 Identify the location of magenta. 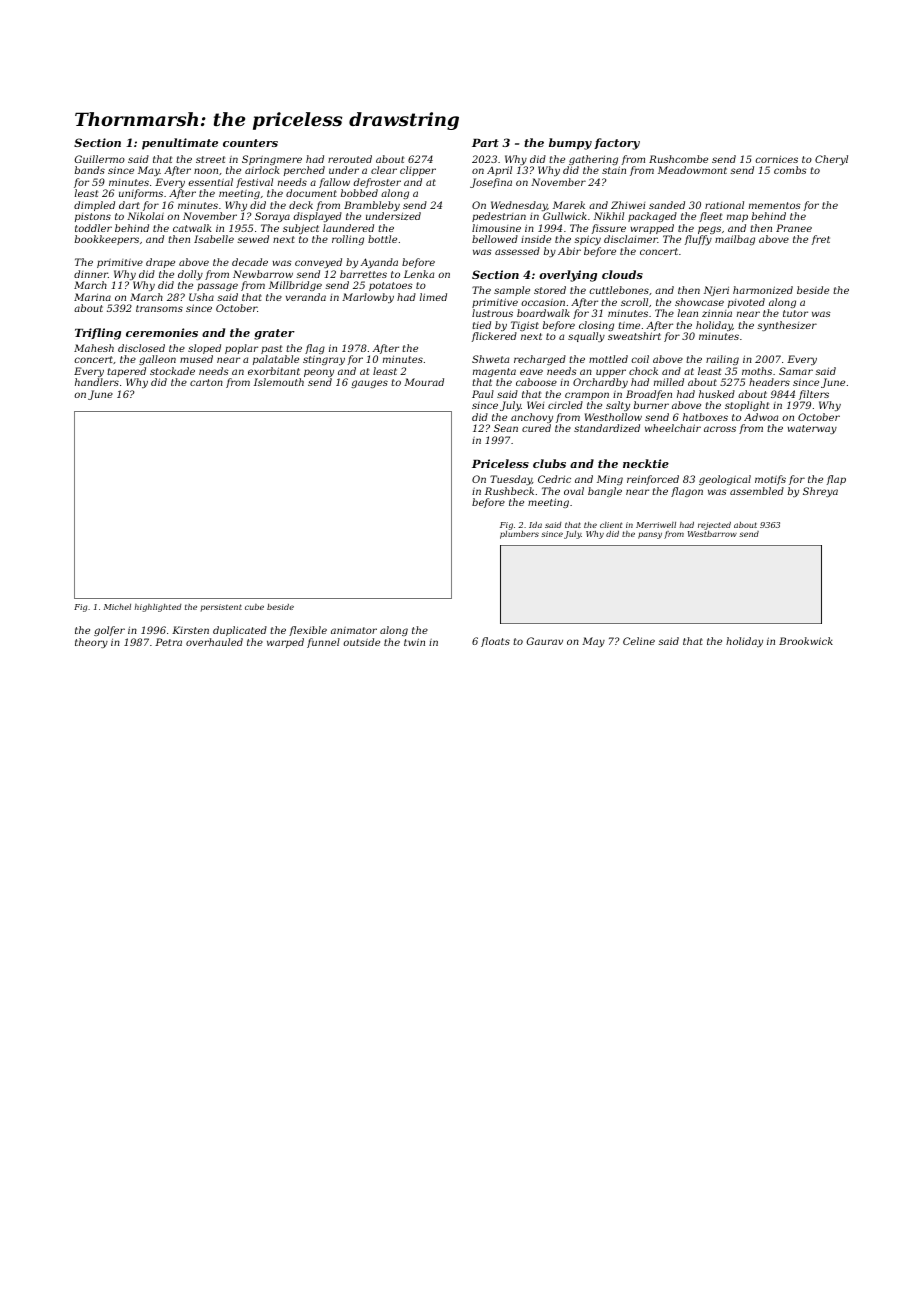
(494, 372).
